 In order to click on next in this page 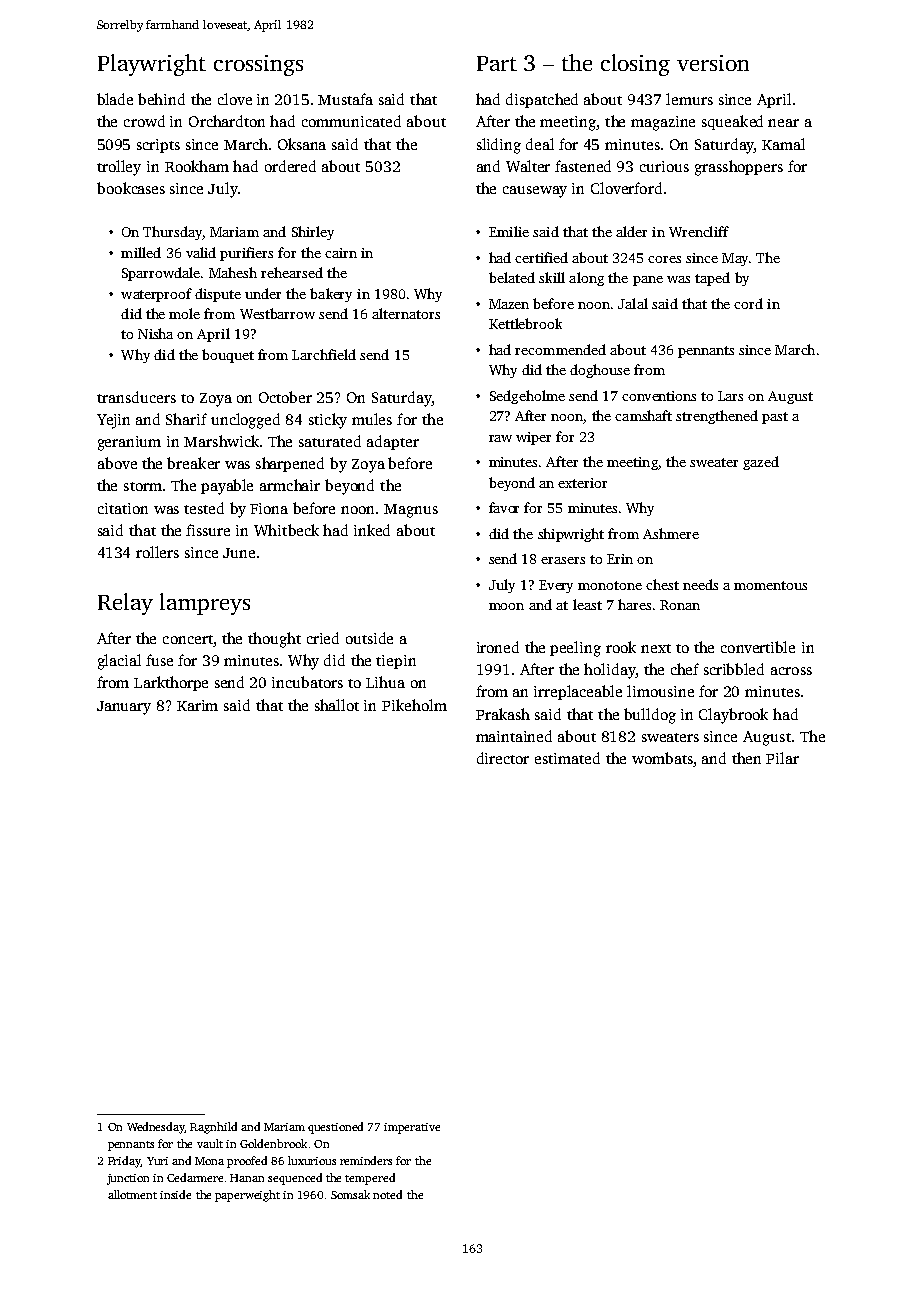, I will do `click(656, 648)`.
